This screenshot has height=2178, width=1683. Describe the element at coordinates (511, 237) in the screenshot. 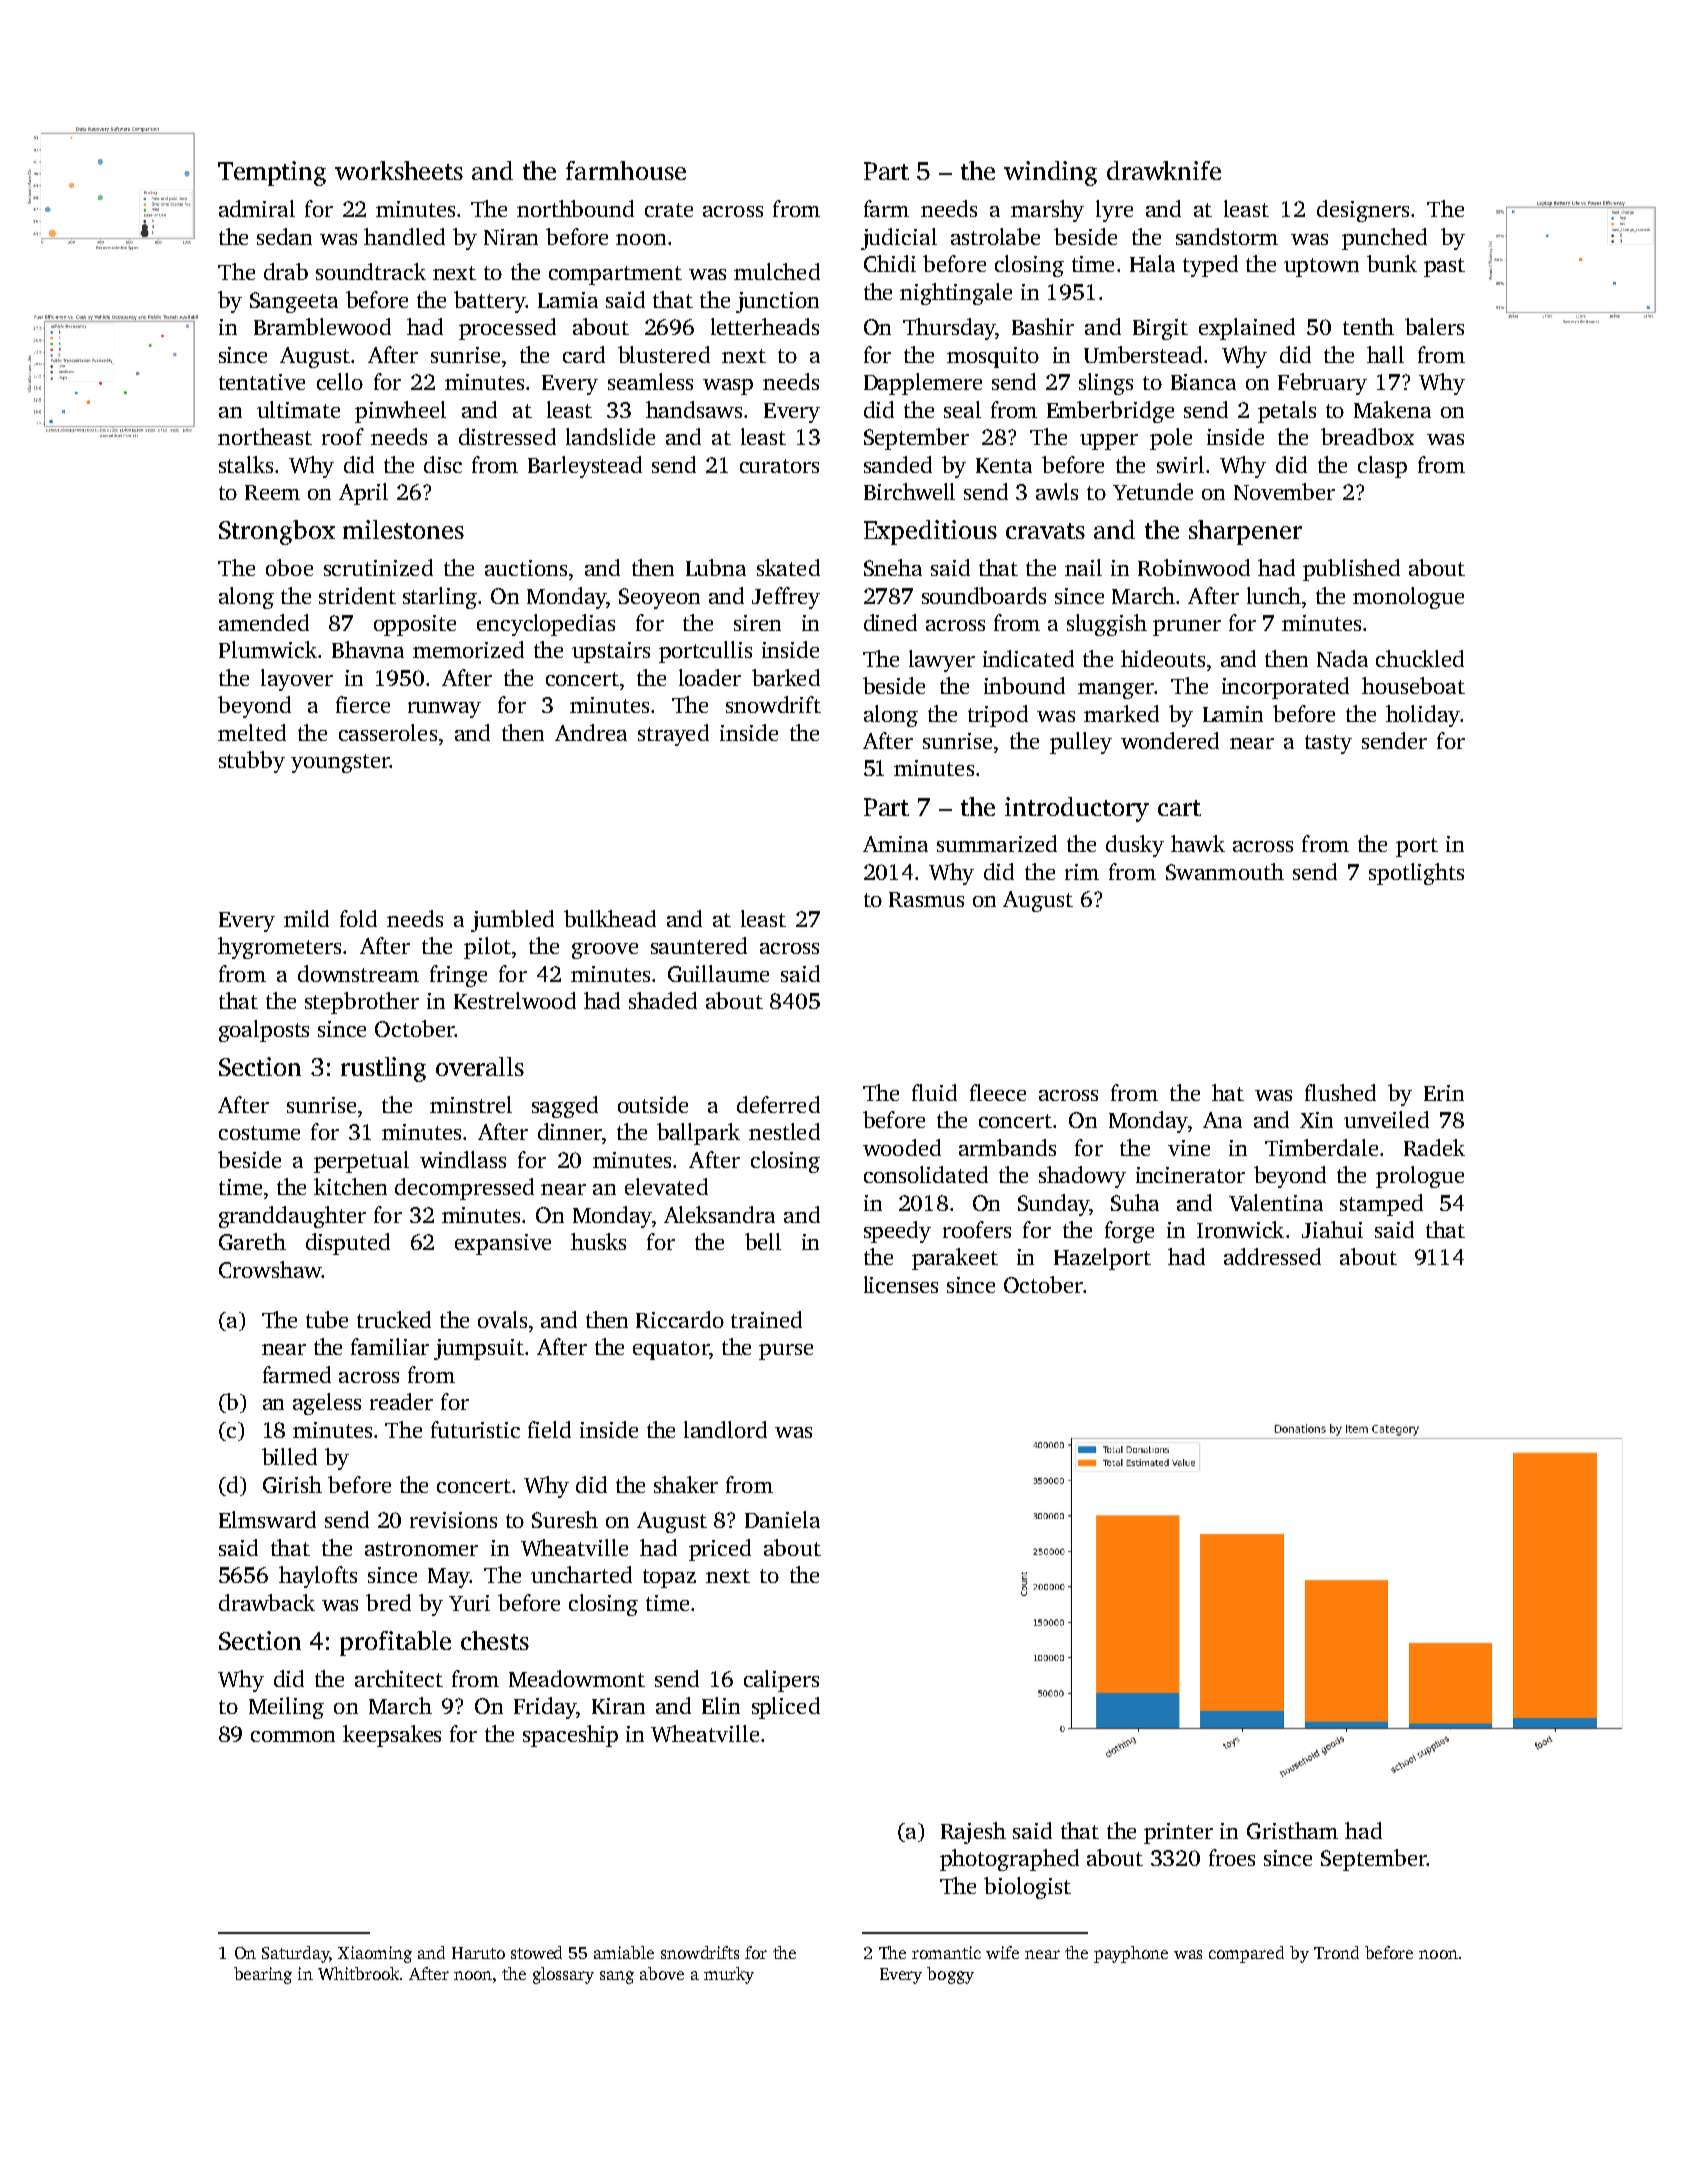

I see `Niran` at that location.
